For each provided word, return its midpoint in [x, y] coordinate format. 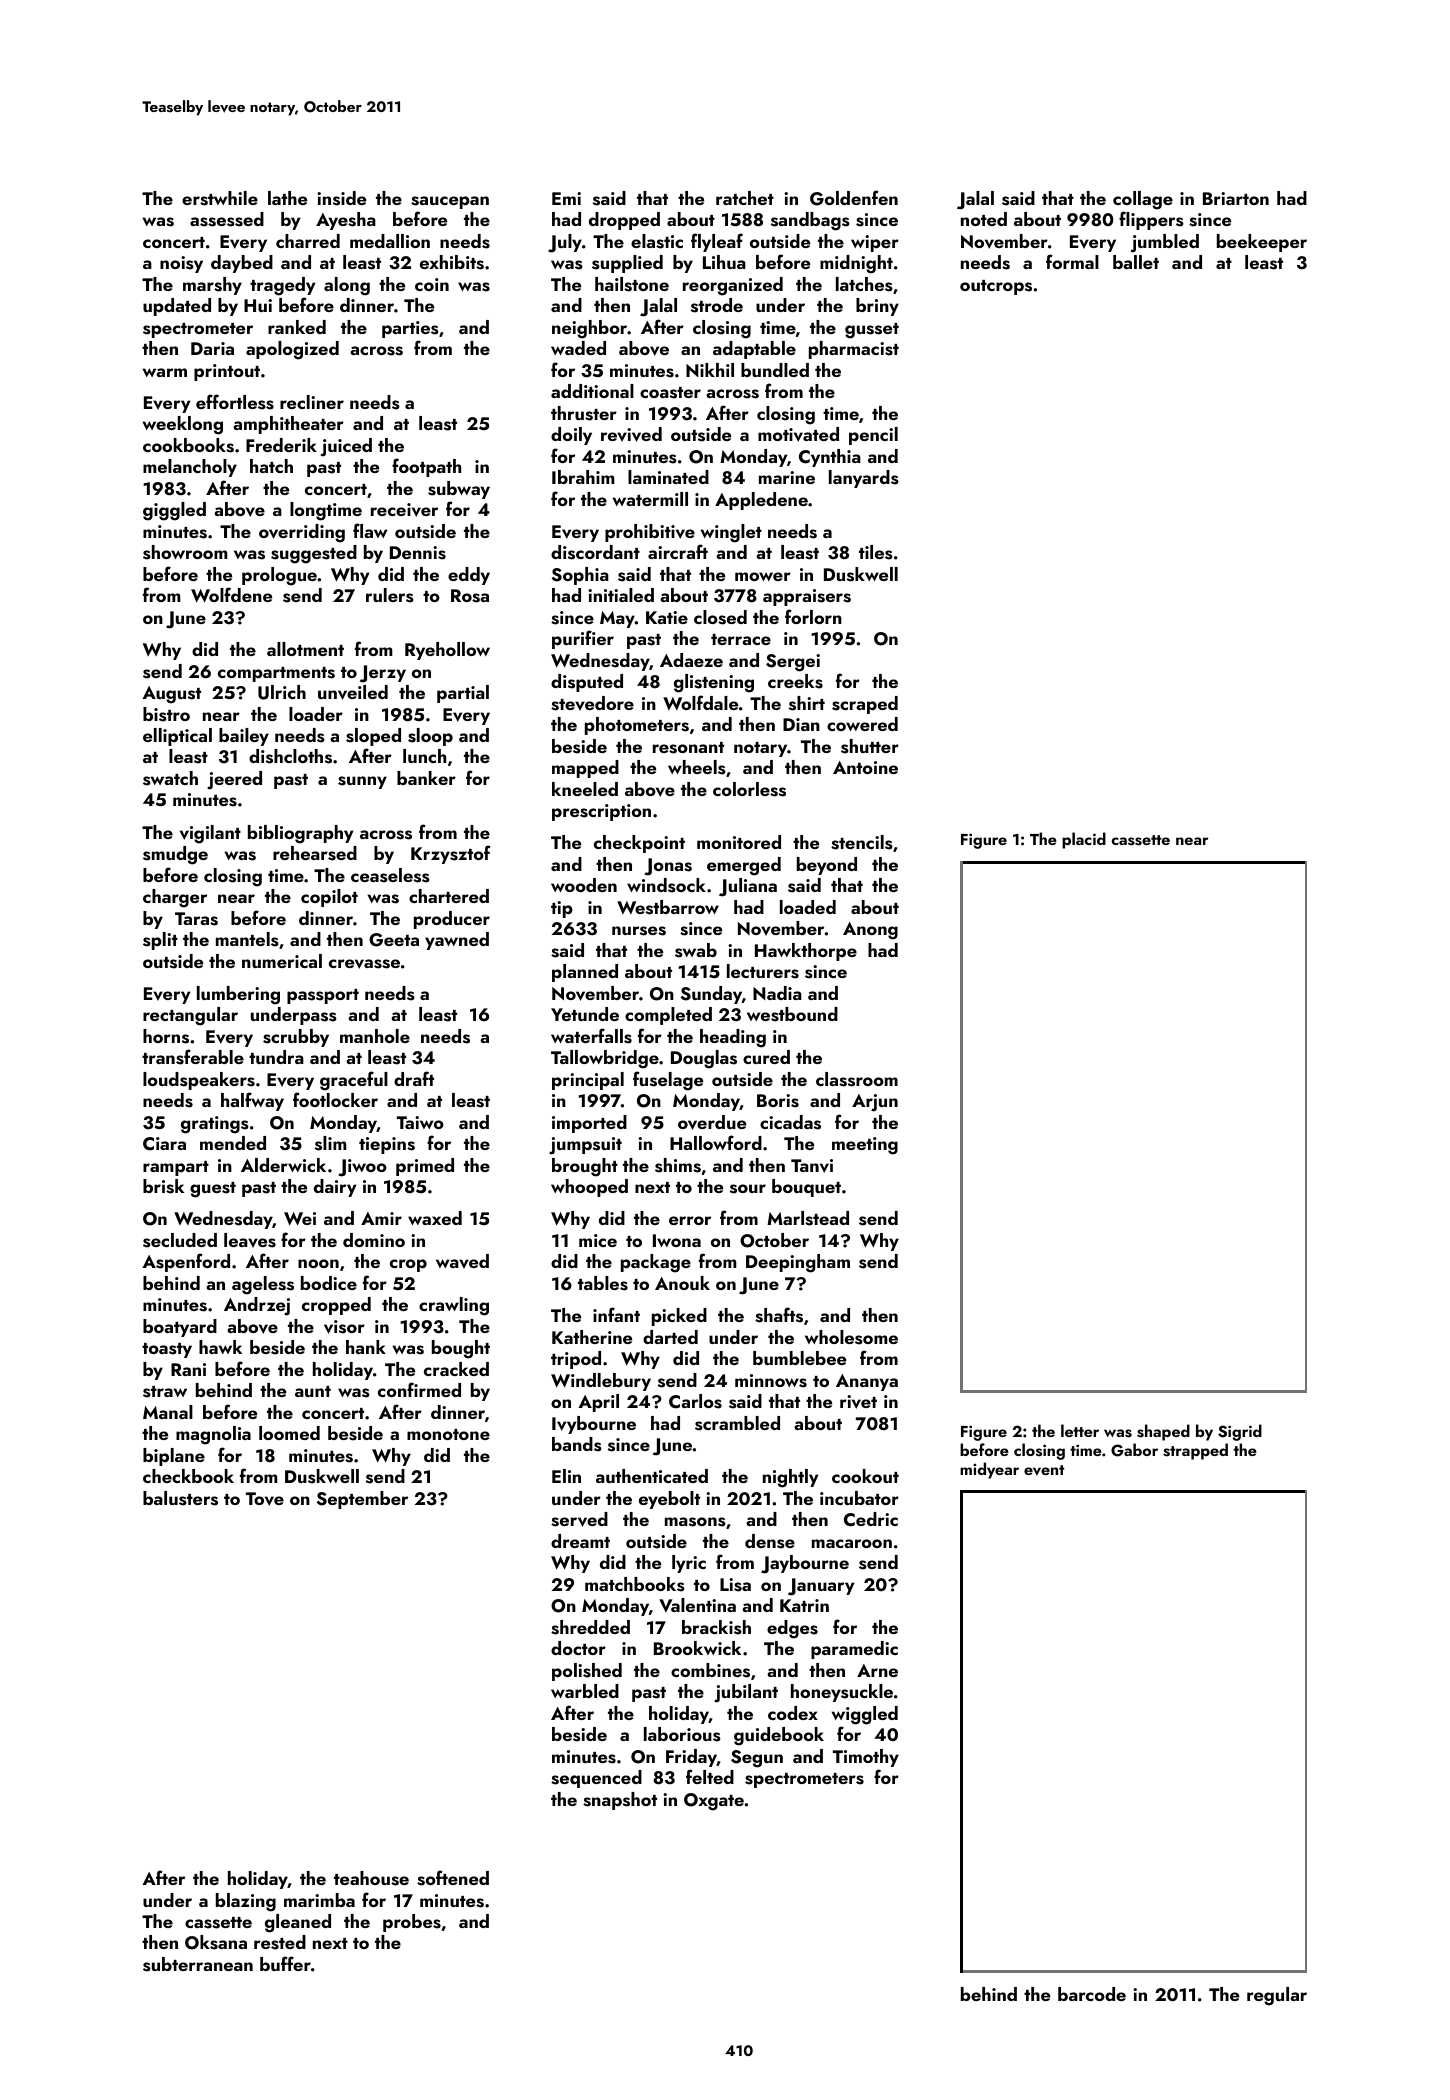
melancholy [190, 468]
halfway [252, 1101]
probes [412, 1923]
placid [1084, 840]
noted [984, 219]
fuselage [668, 1081]
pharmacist [854, 350]
